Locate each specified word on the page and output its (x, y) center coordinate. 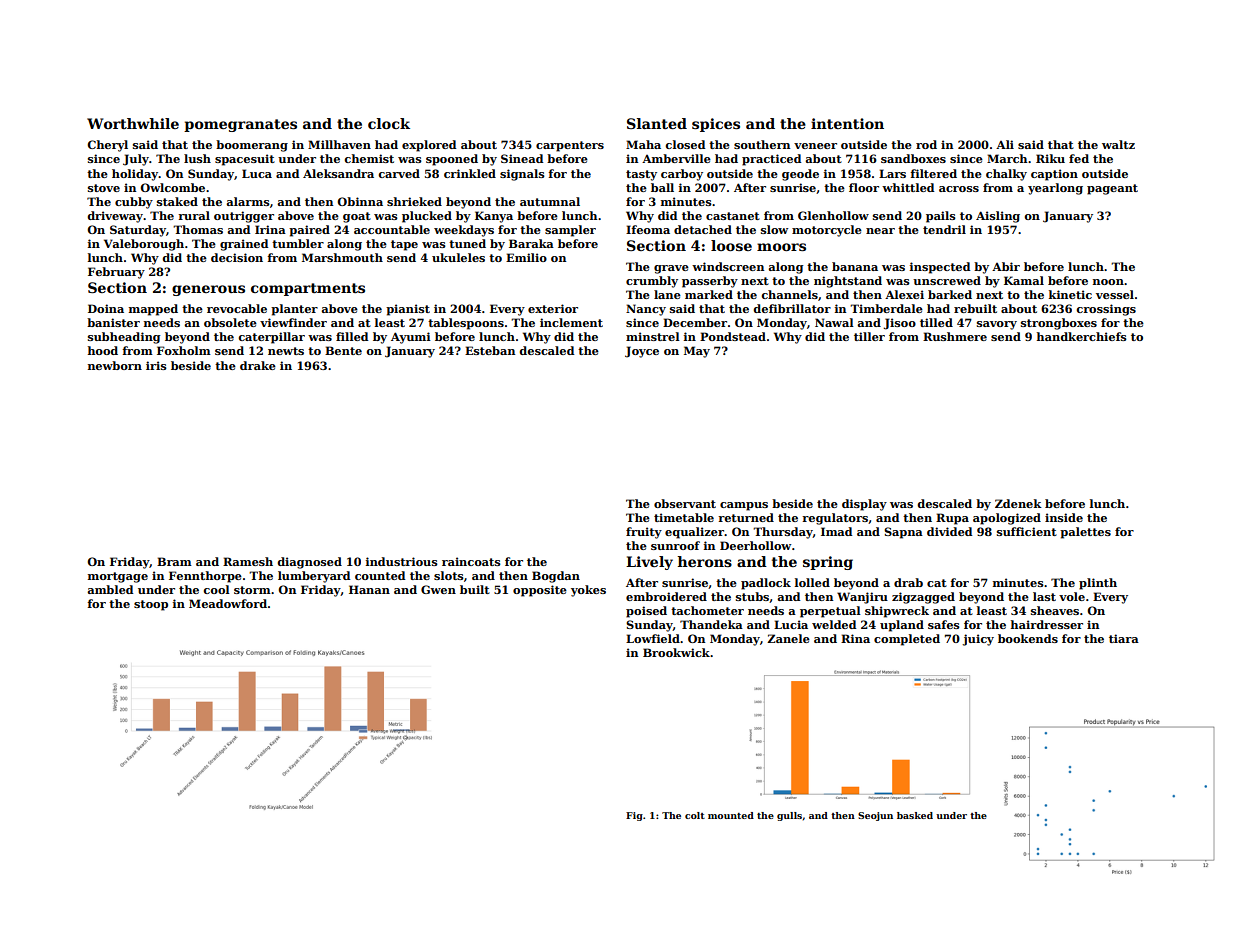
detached (703, 229)
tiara (1124, 638)
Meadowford (228, 603)
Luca (257, 173)
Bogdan (556, 577)
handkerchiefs (1082, 336)
